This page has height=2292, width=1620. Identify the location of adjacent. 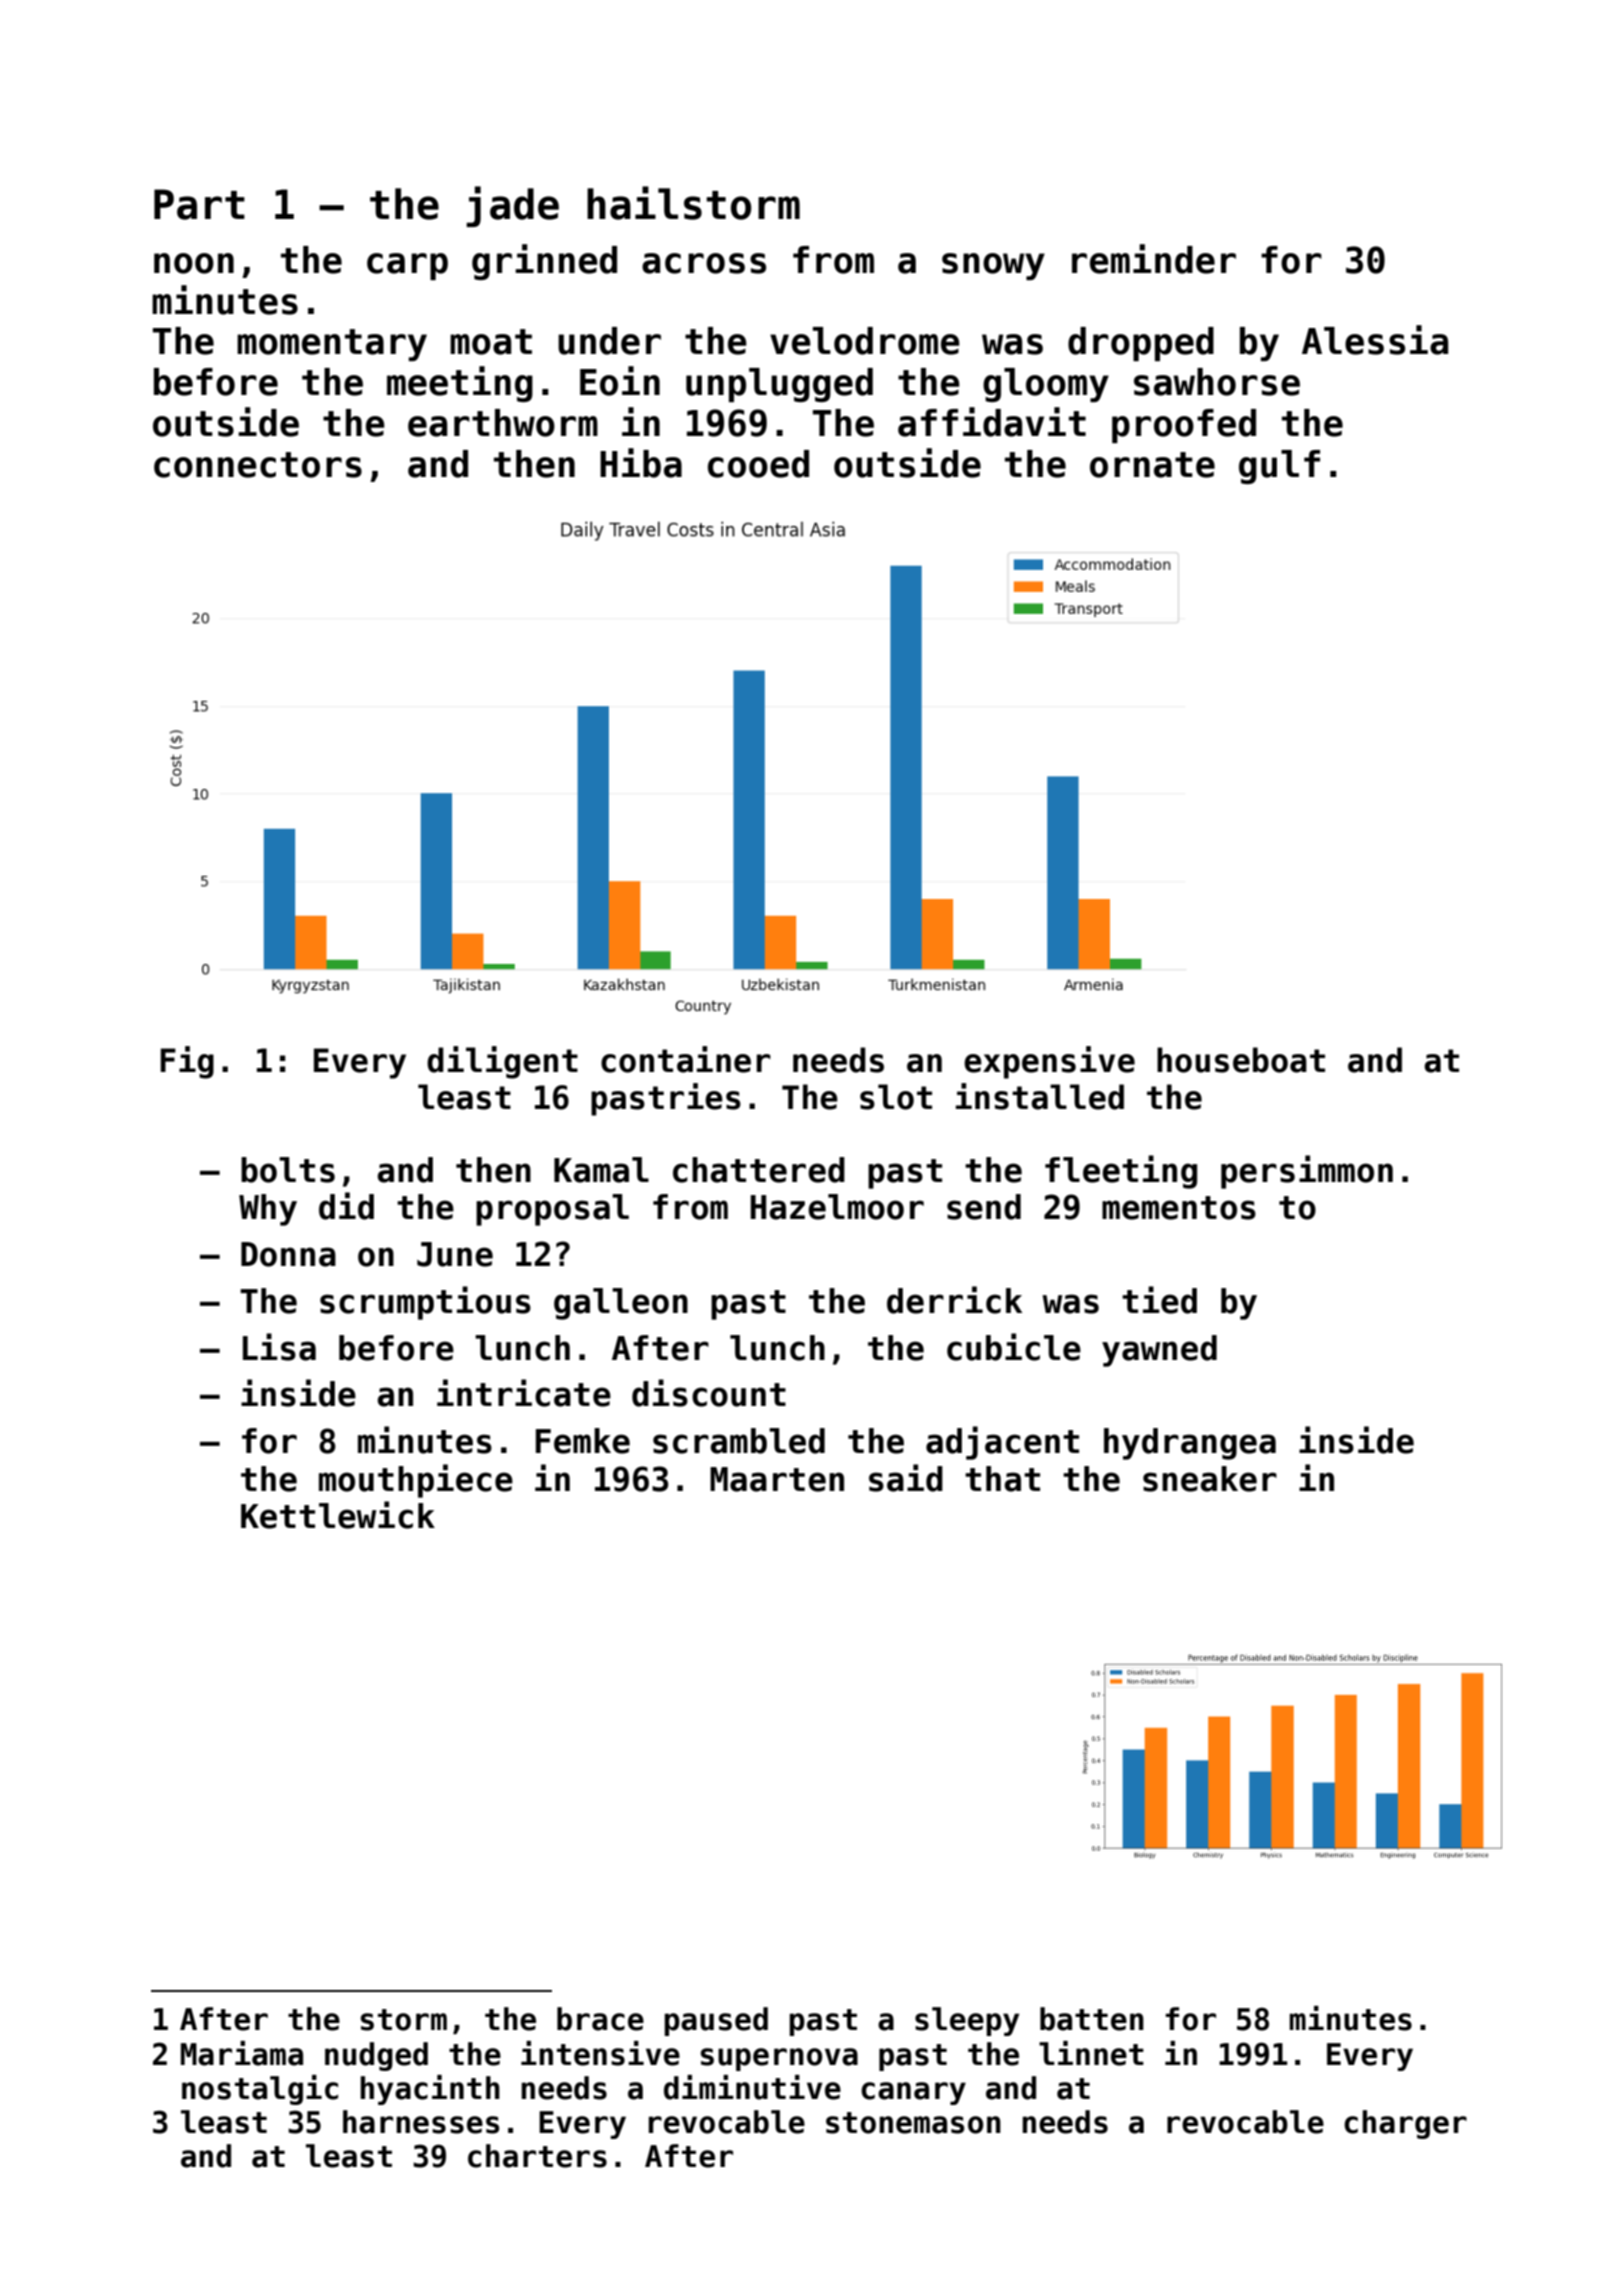
(1002, 1443).
